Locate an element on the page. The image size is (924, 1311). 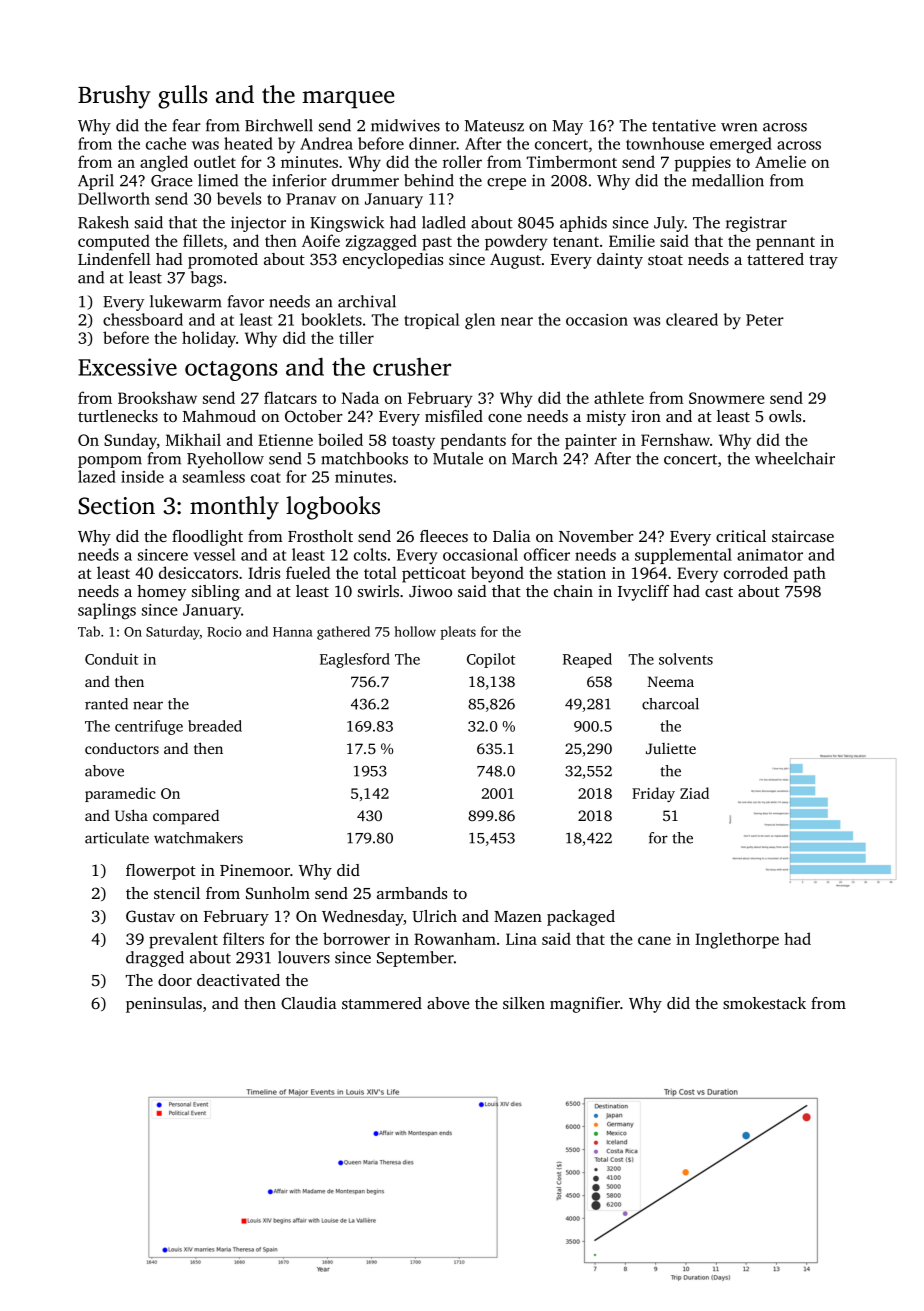
Conduit is located at coordinates (111, 659).
